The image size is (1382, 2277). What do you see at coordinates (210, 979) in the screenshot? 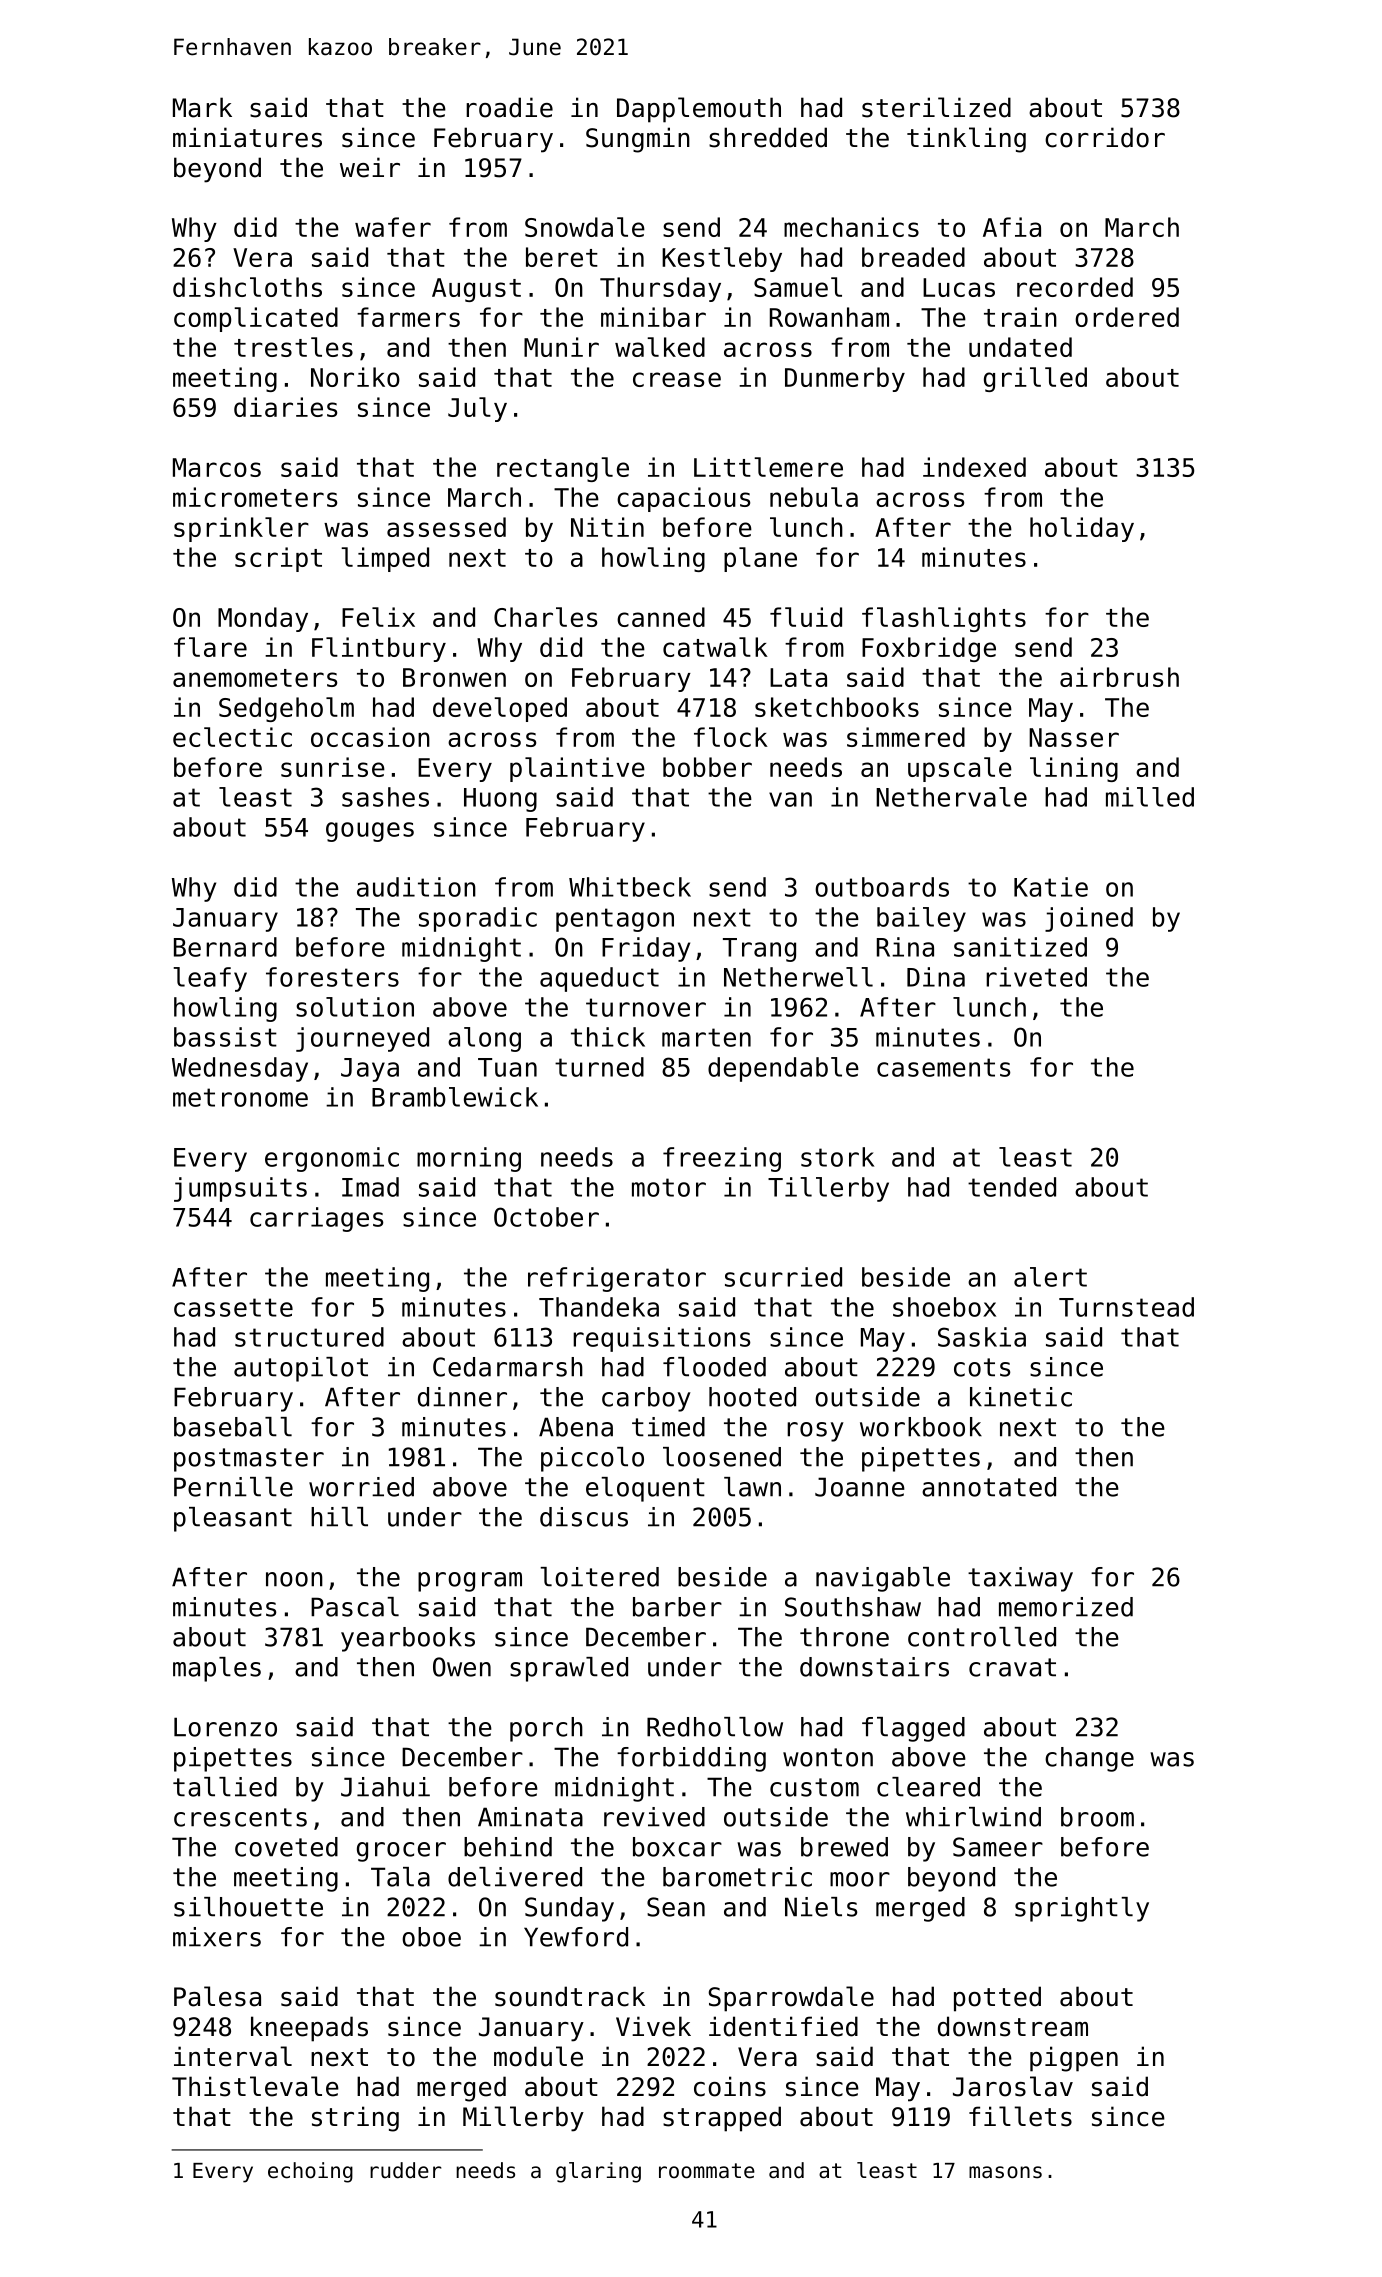
I see `leafy` at bounding box center [210, 979].
